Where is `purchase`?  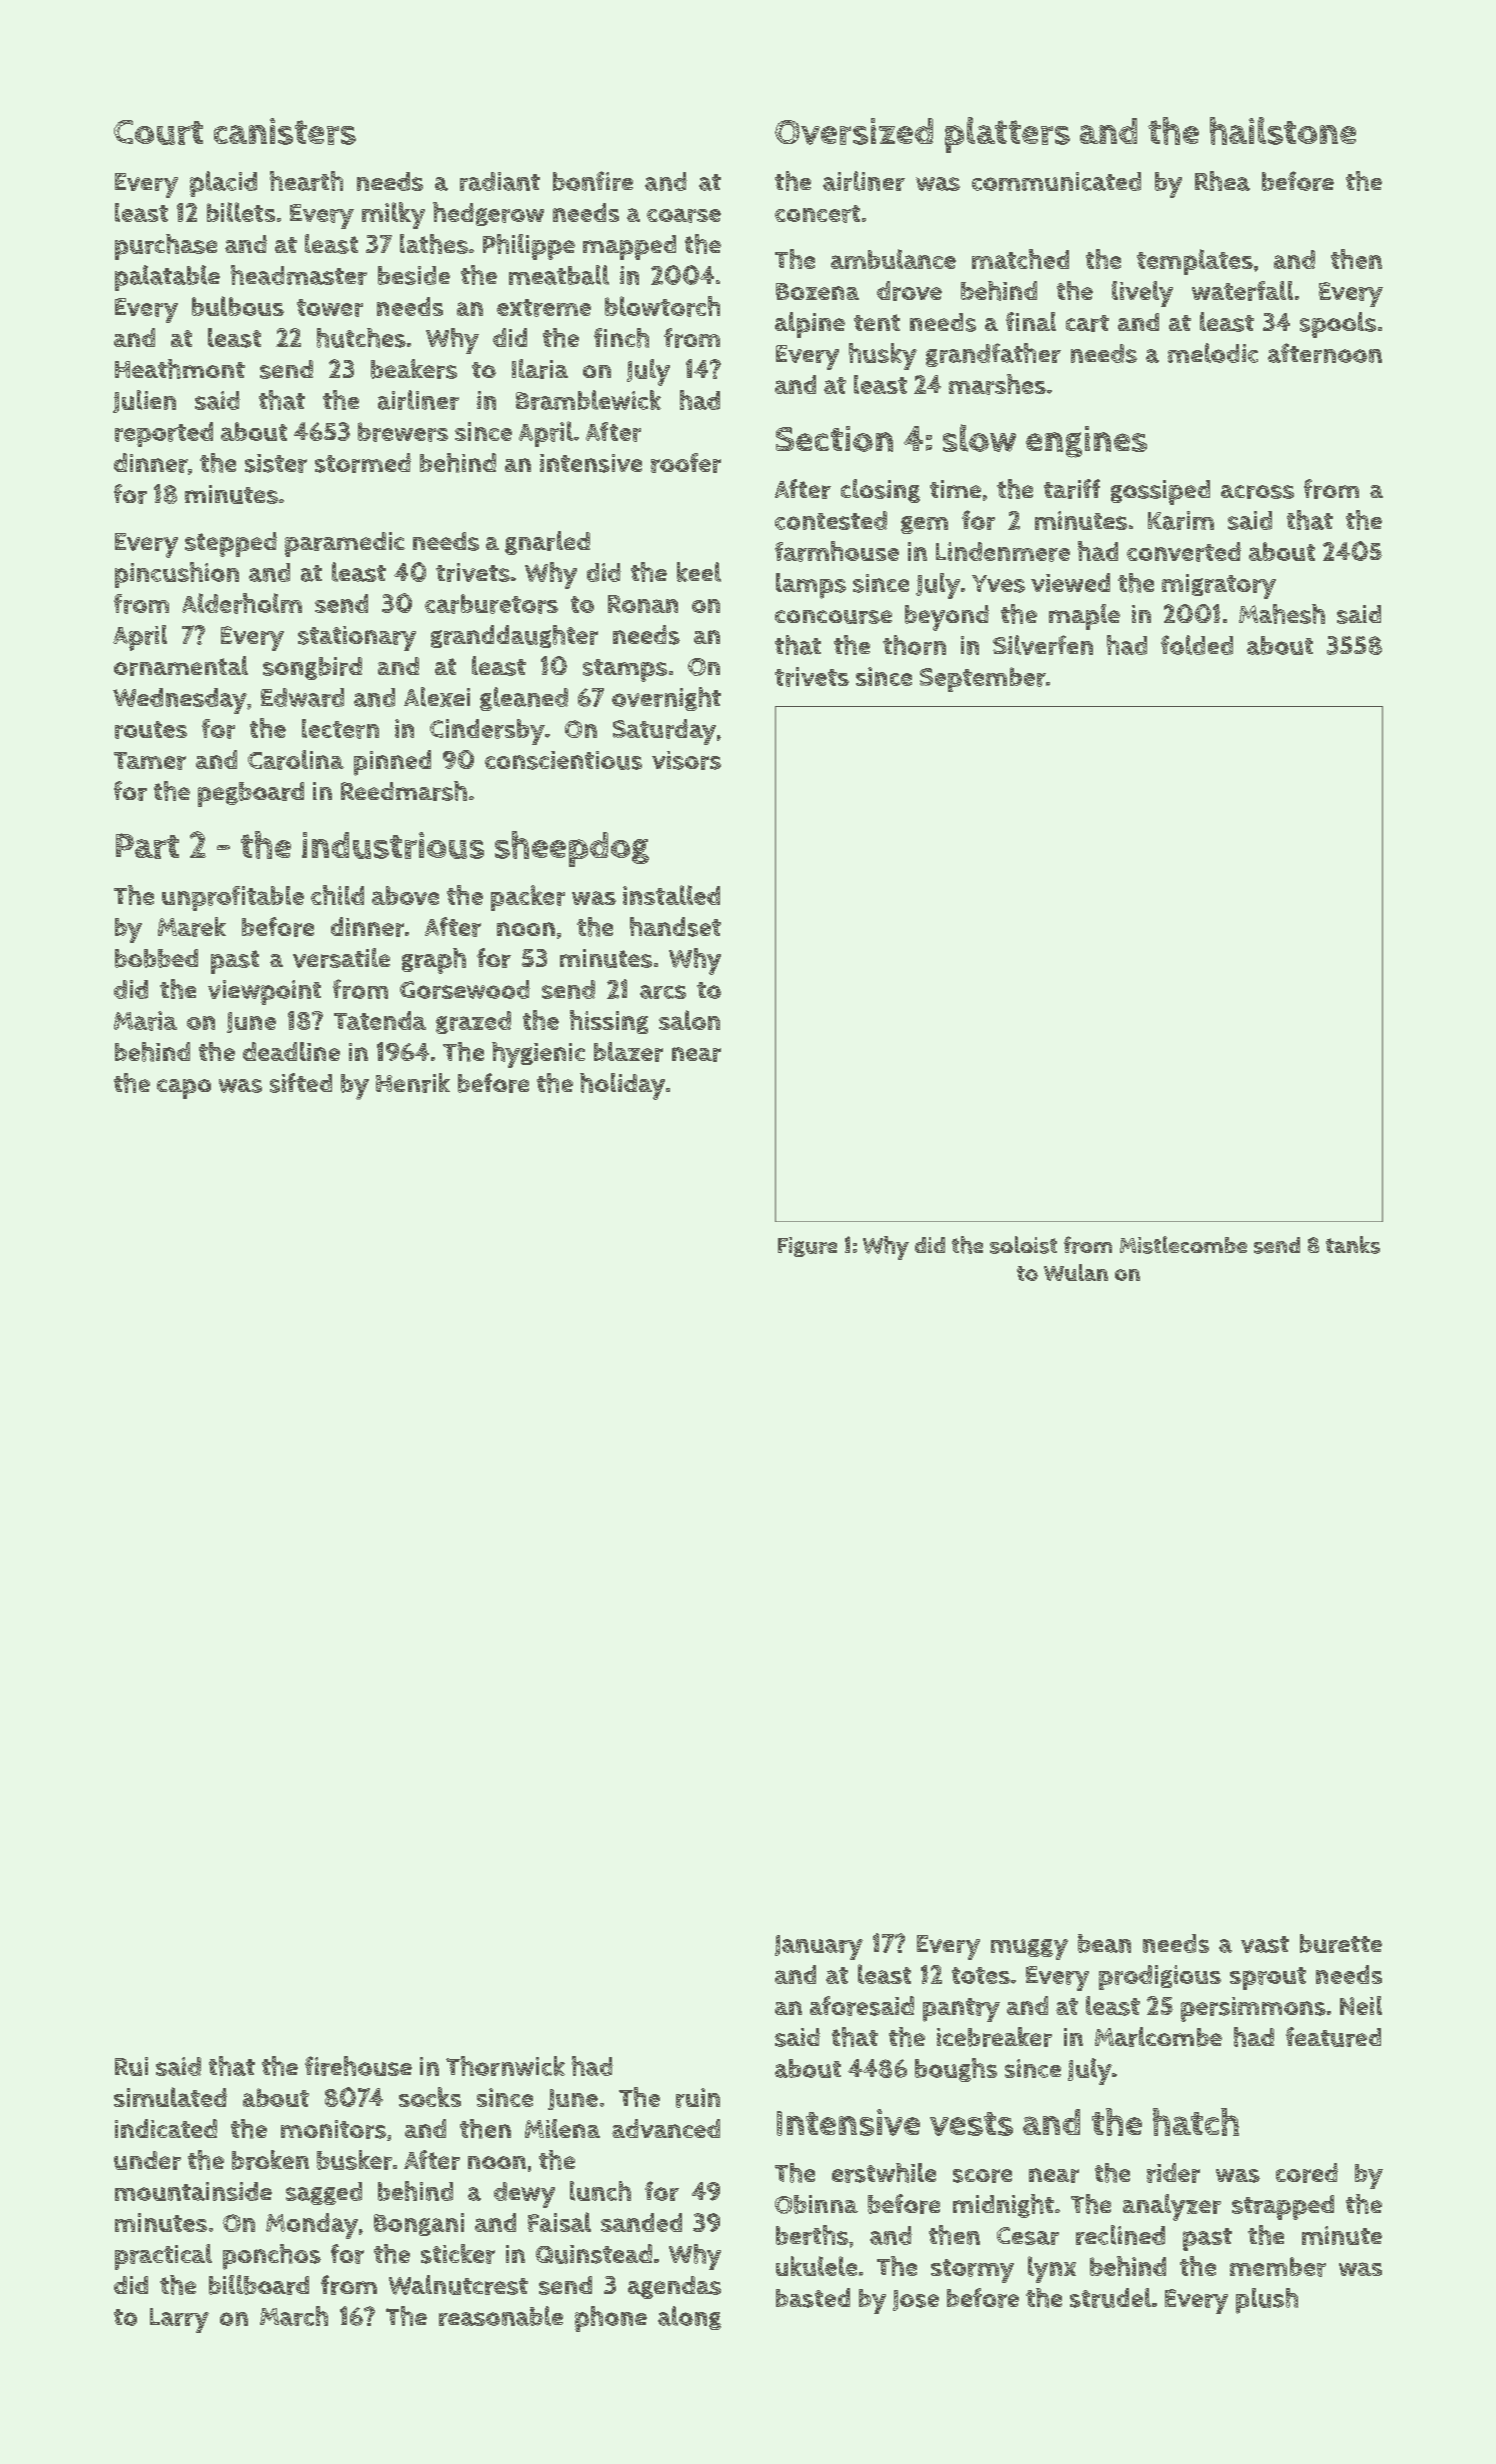
purchase is located at coordinates (166, 247).
